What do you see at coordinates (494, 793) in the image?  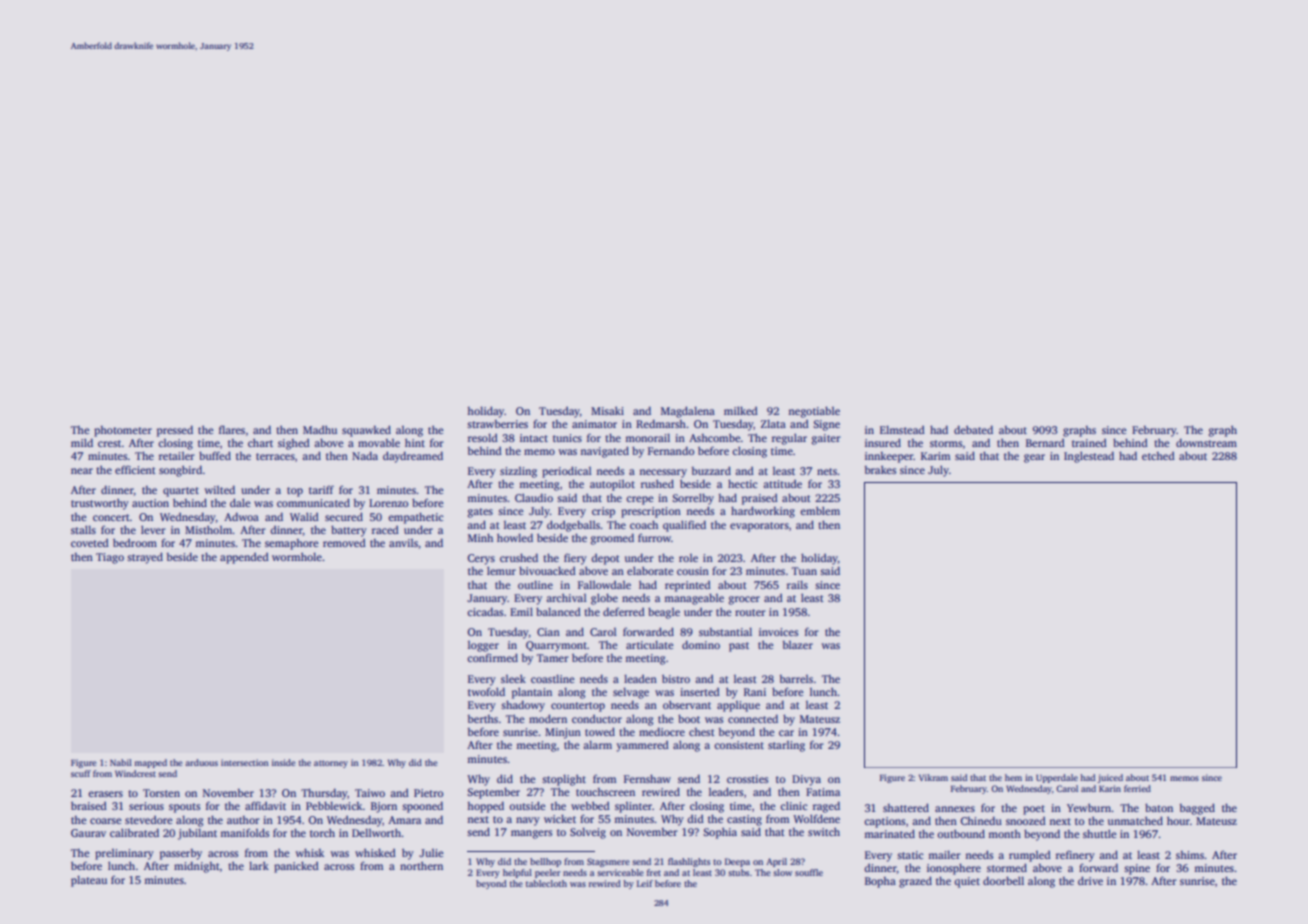 I see `September` at bounding box center [494, 793].
